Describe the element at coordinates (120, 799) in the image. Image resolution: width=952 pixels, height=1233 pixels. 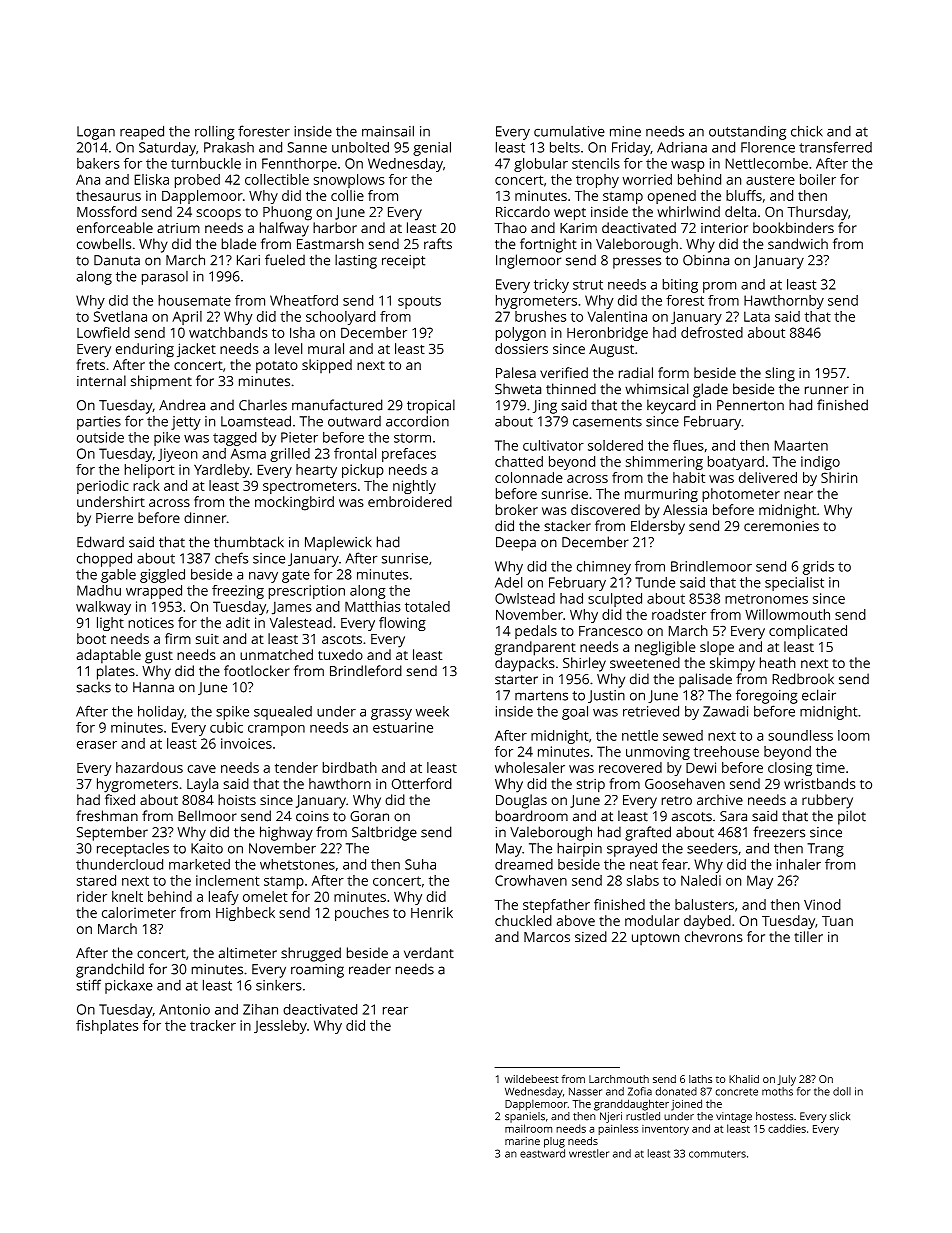
I see `fixed` at that location.
